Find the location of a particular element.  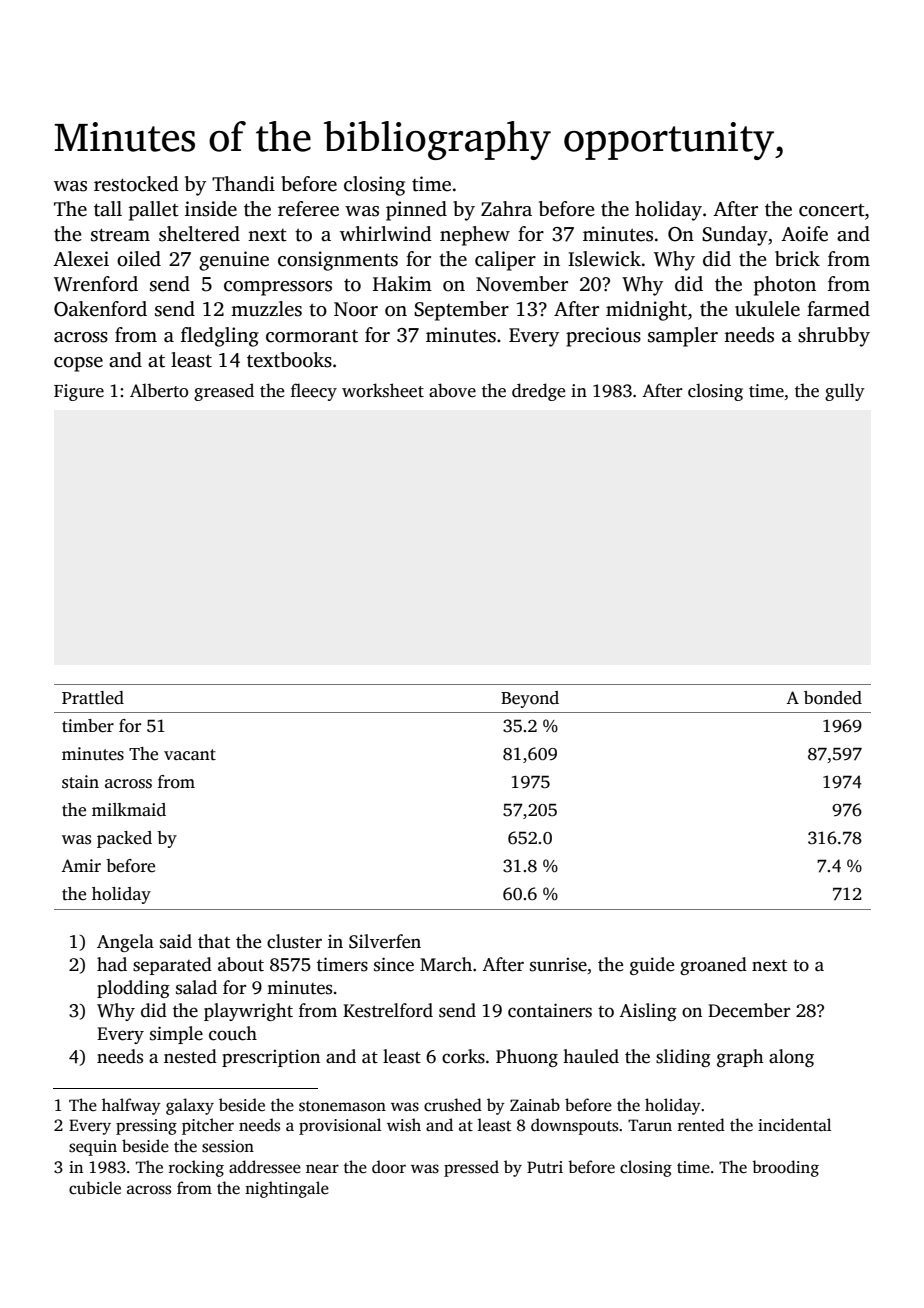

genuine is located at coordinates (234, 261).
